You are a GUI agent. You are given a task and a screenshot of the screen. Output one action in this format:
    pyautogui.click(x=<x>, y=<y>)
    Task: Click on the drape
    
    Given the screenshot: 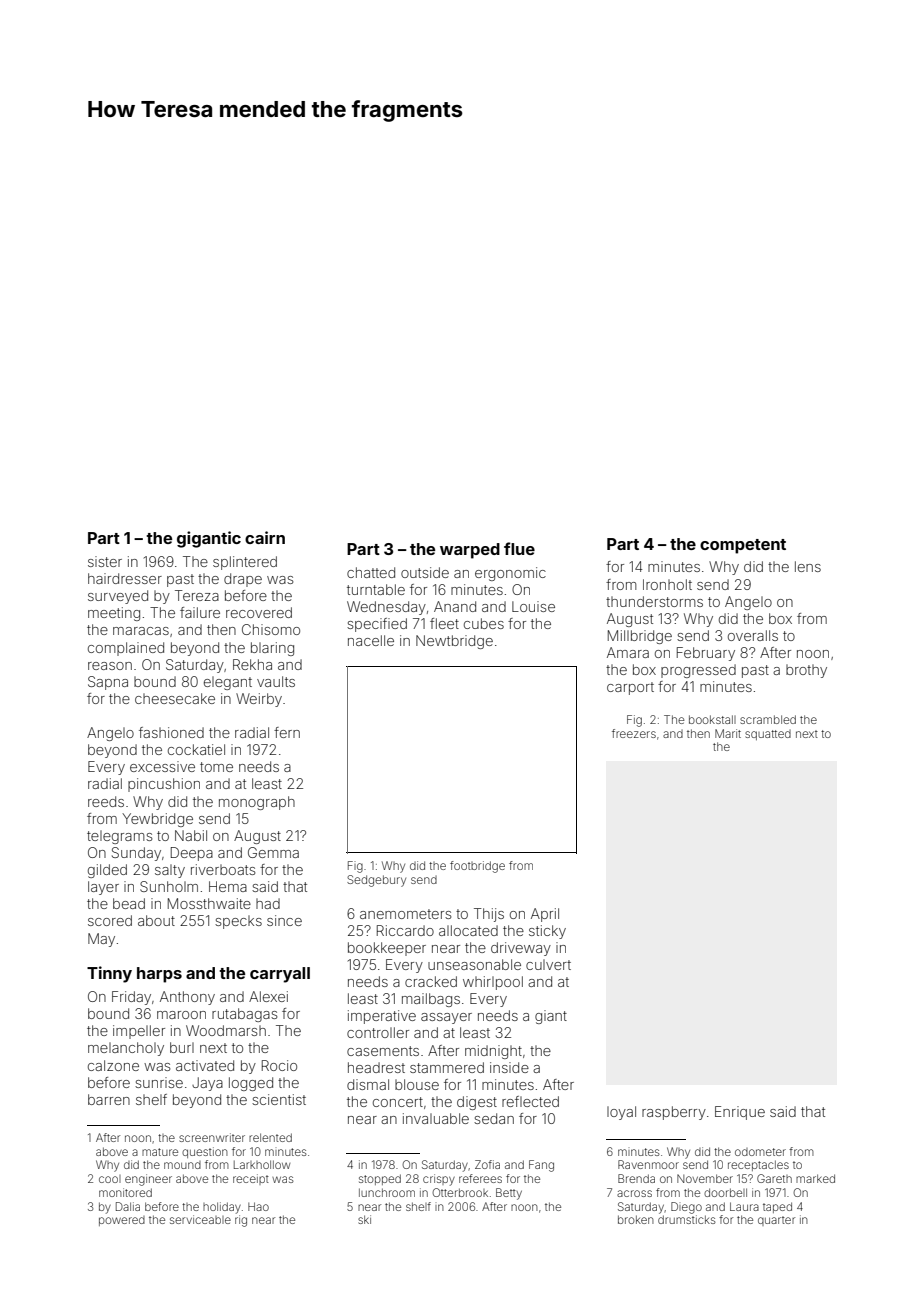 What is the action you would take?
    pyautogui.click(x=243, y=580)
